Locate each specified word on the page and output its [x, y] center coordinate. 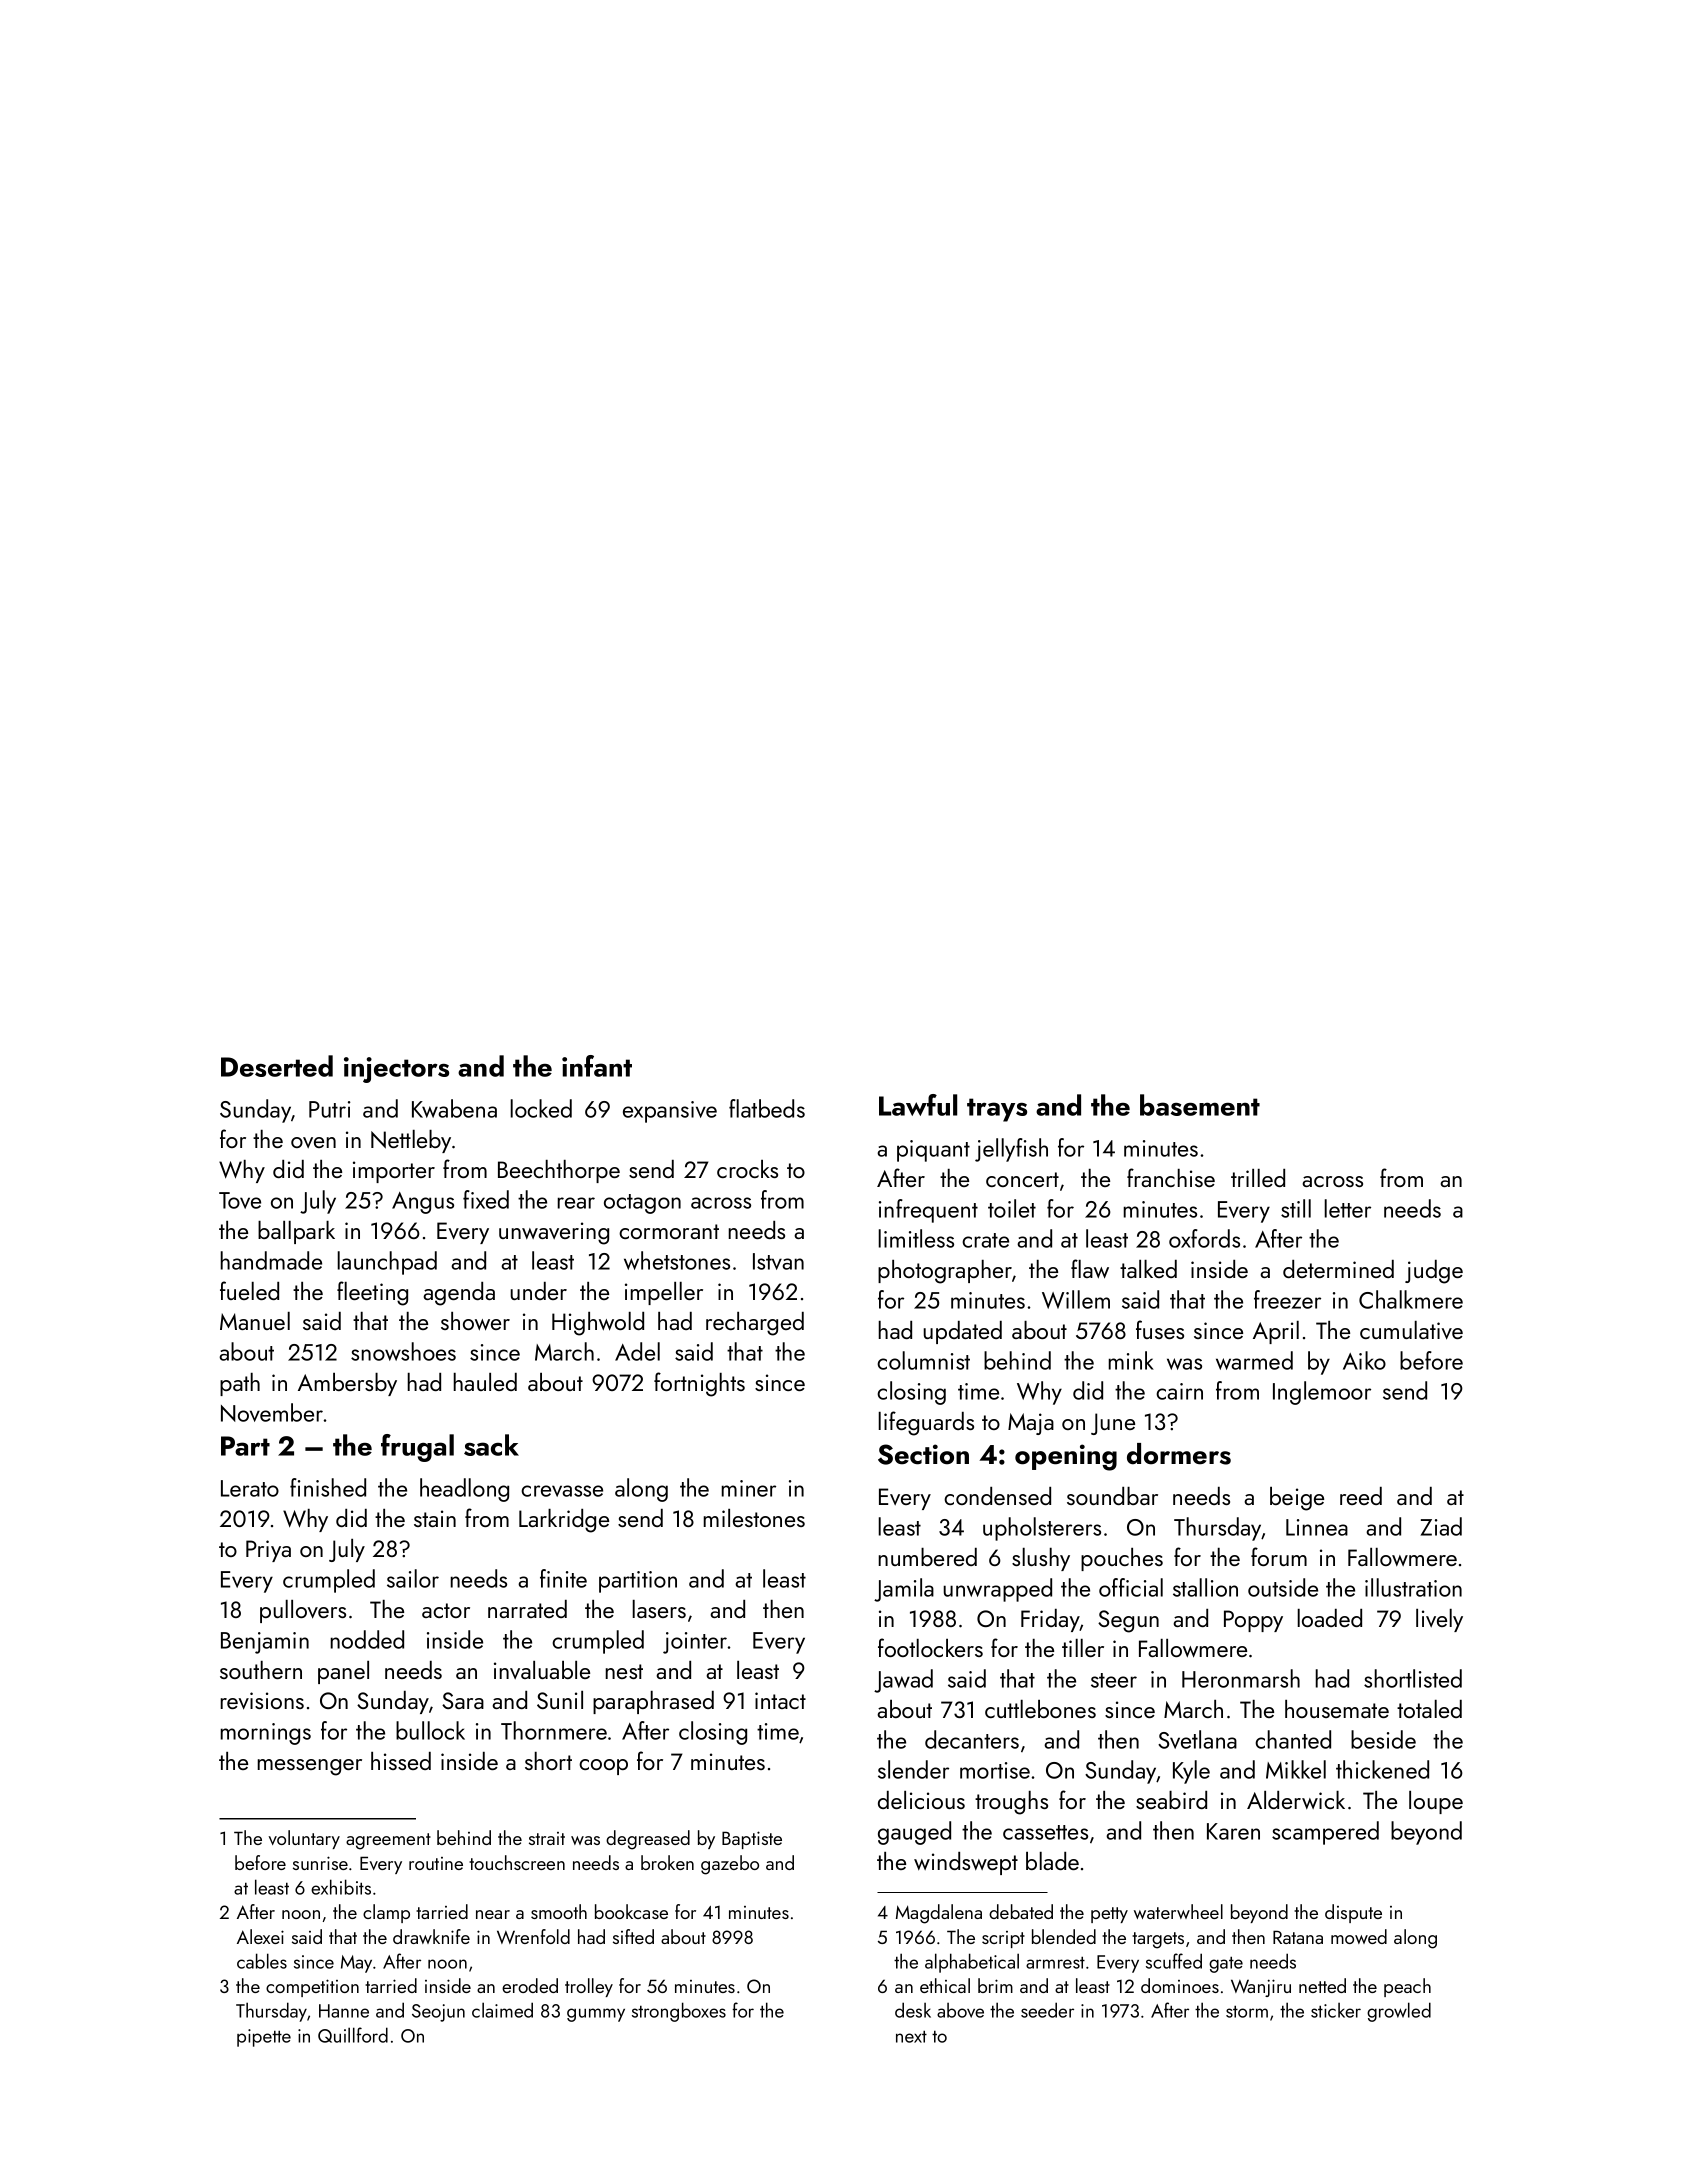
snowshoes [403, 1351]
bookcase [631, 1911]
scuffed [1174, 1961]
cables [262, 1961]
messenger [310, 1767]
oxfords [1204, 1238]
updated [963, 1332]
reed [1361, 1496]
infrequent [928, 1211]
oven [313, 1142]
